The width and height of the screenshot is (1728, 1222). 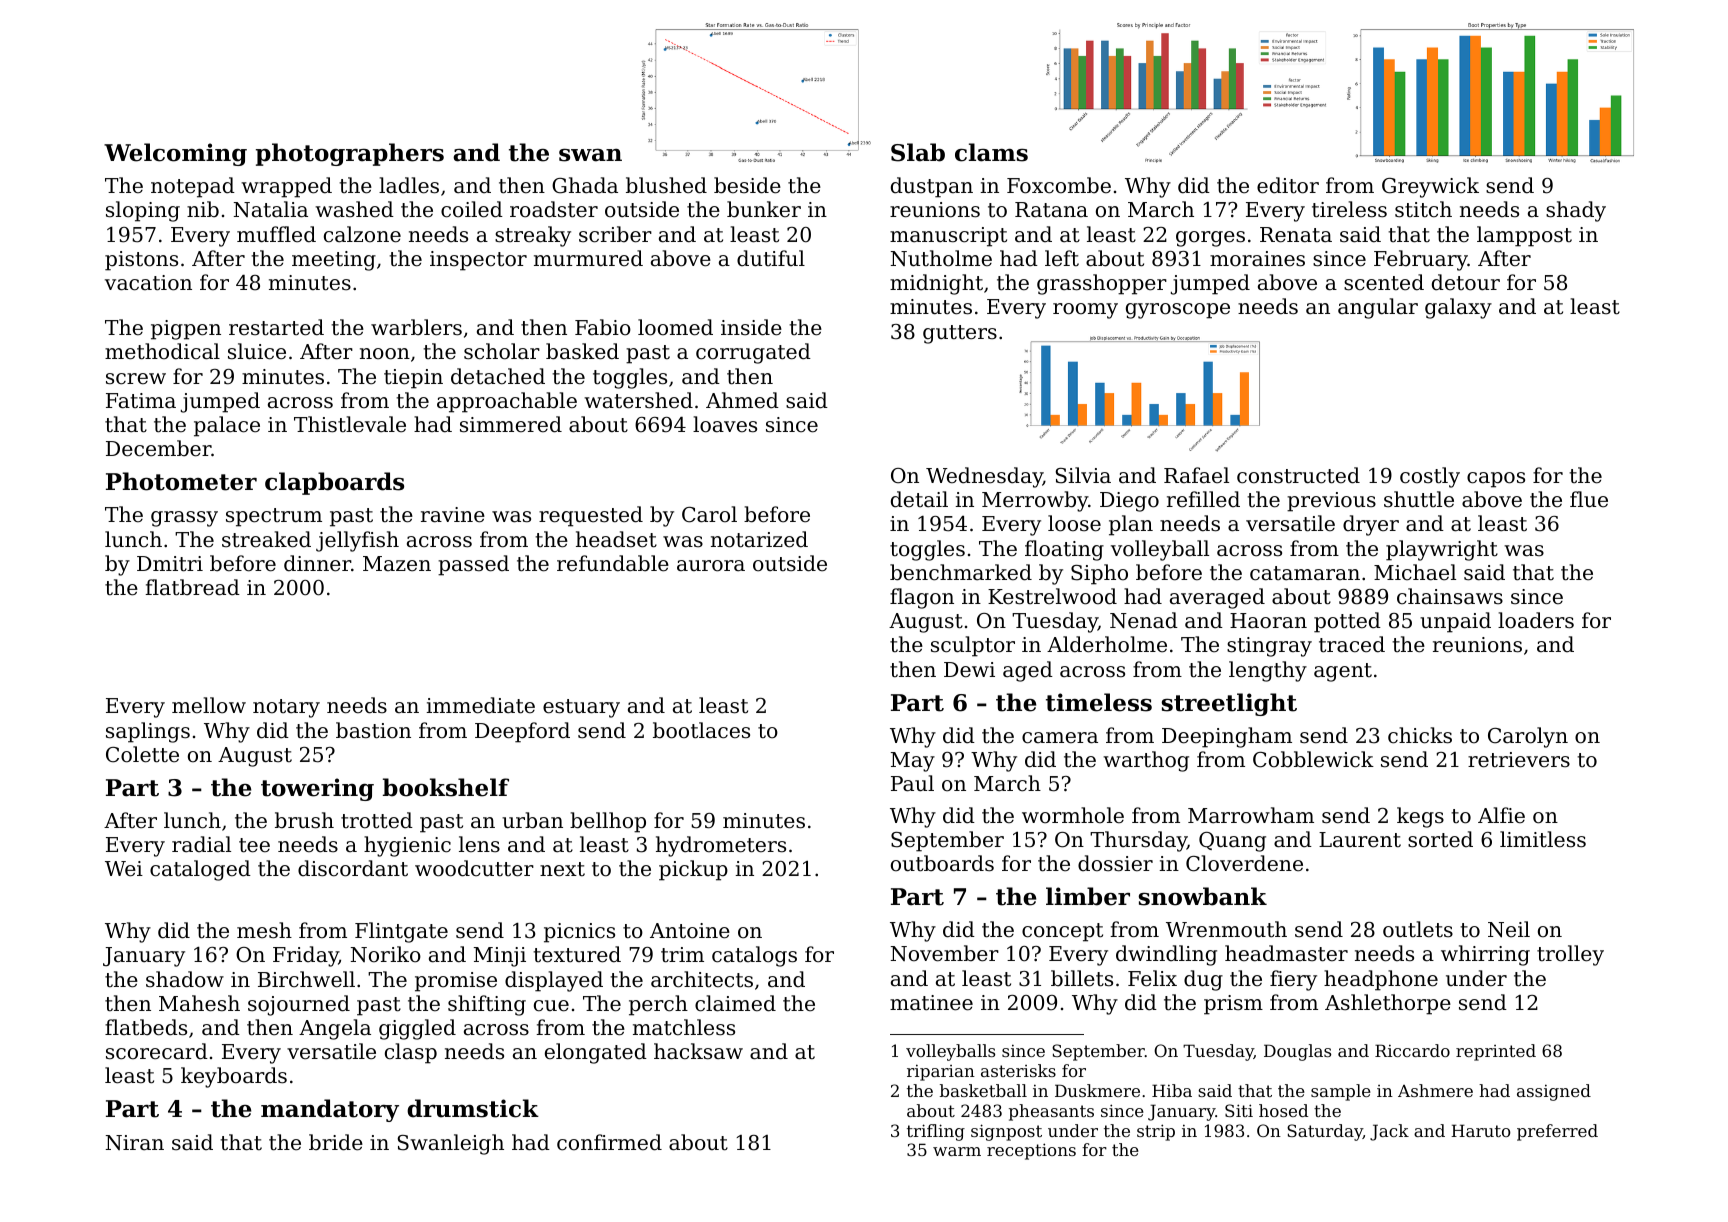 What do you see at coordinates (1210, 239) in the screenshot?
I see `gorges` at bounding box center [1210, 239].
